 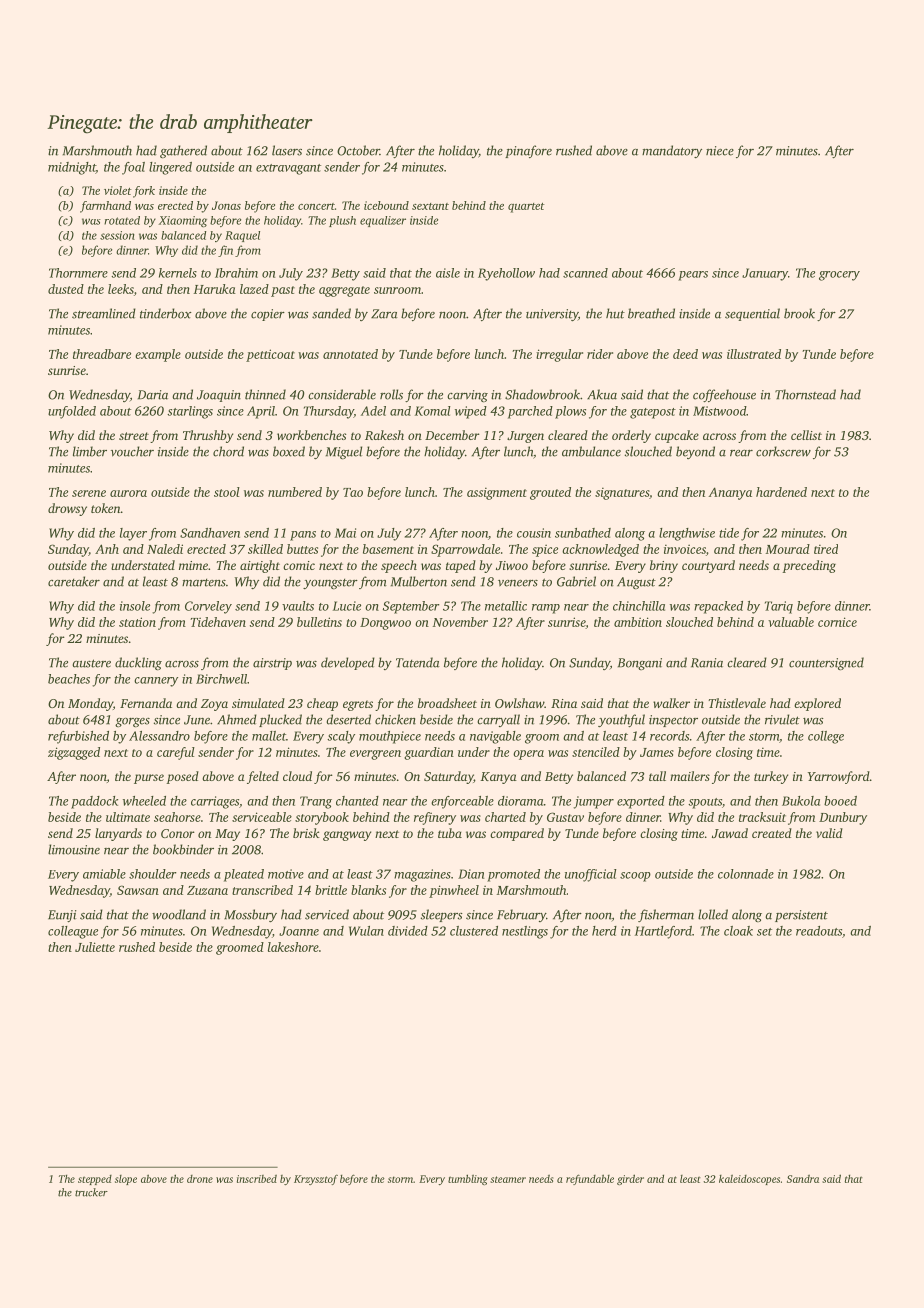 What do you see at coordinates (78, 737) in the page?
I see `refurbished` at bounding box center [78, 737].
